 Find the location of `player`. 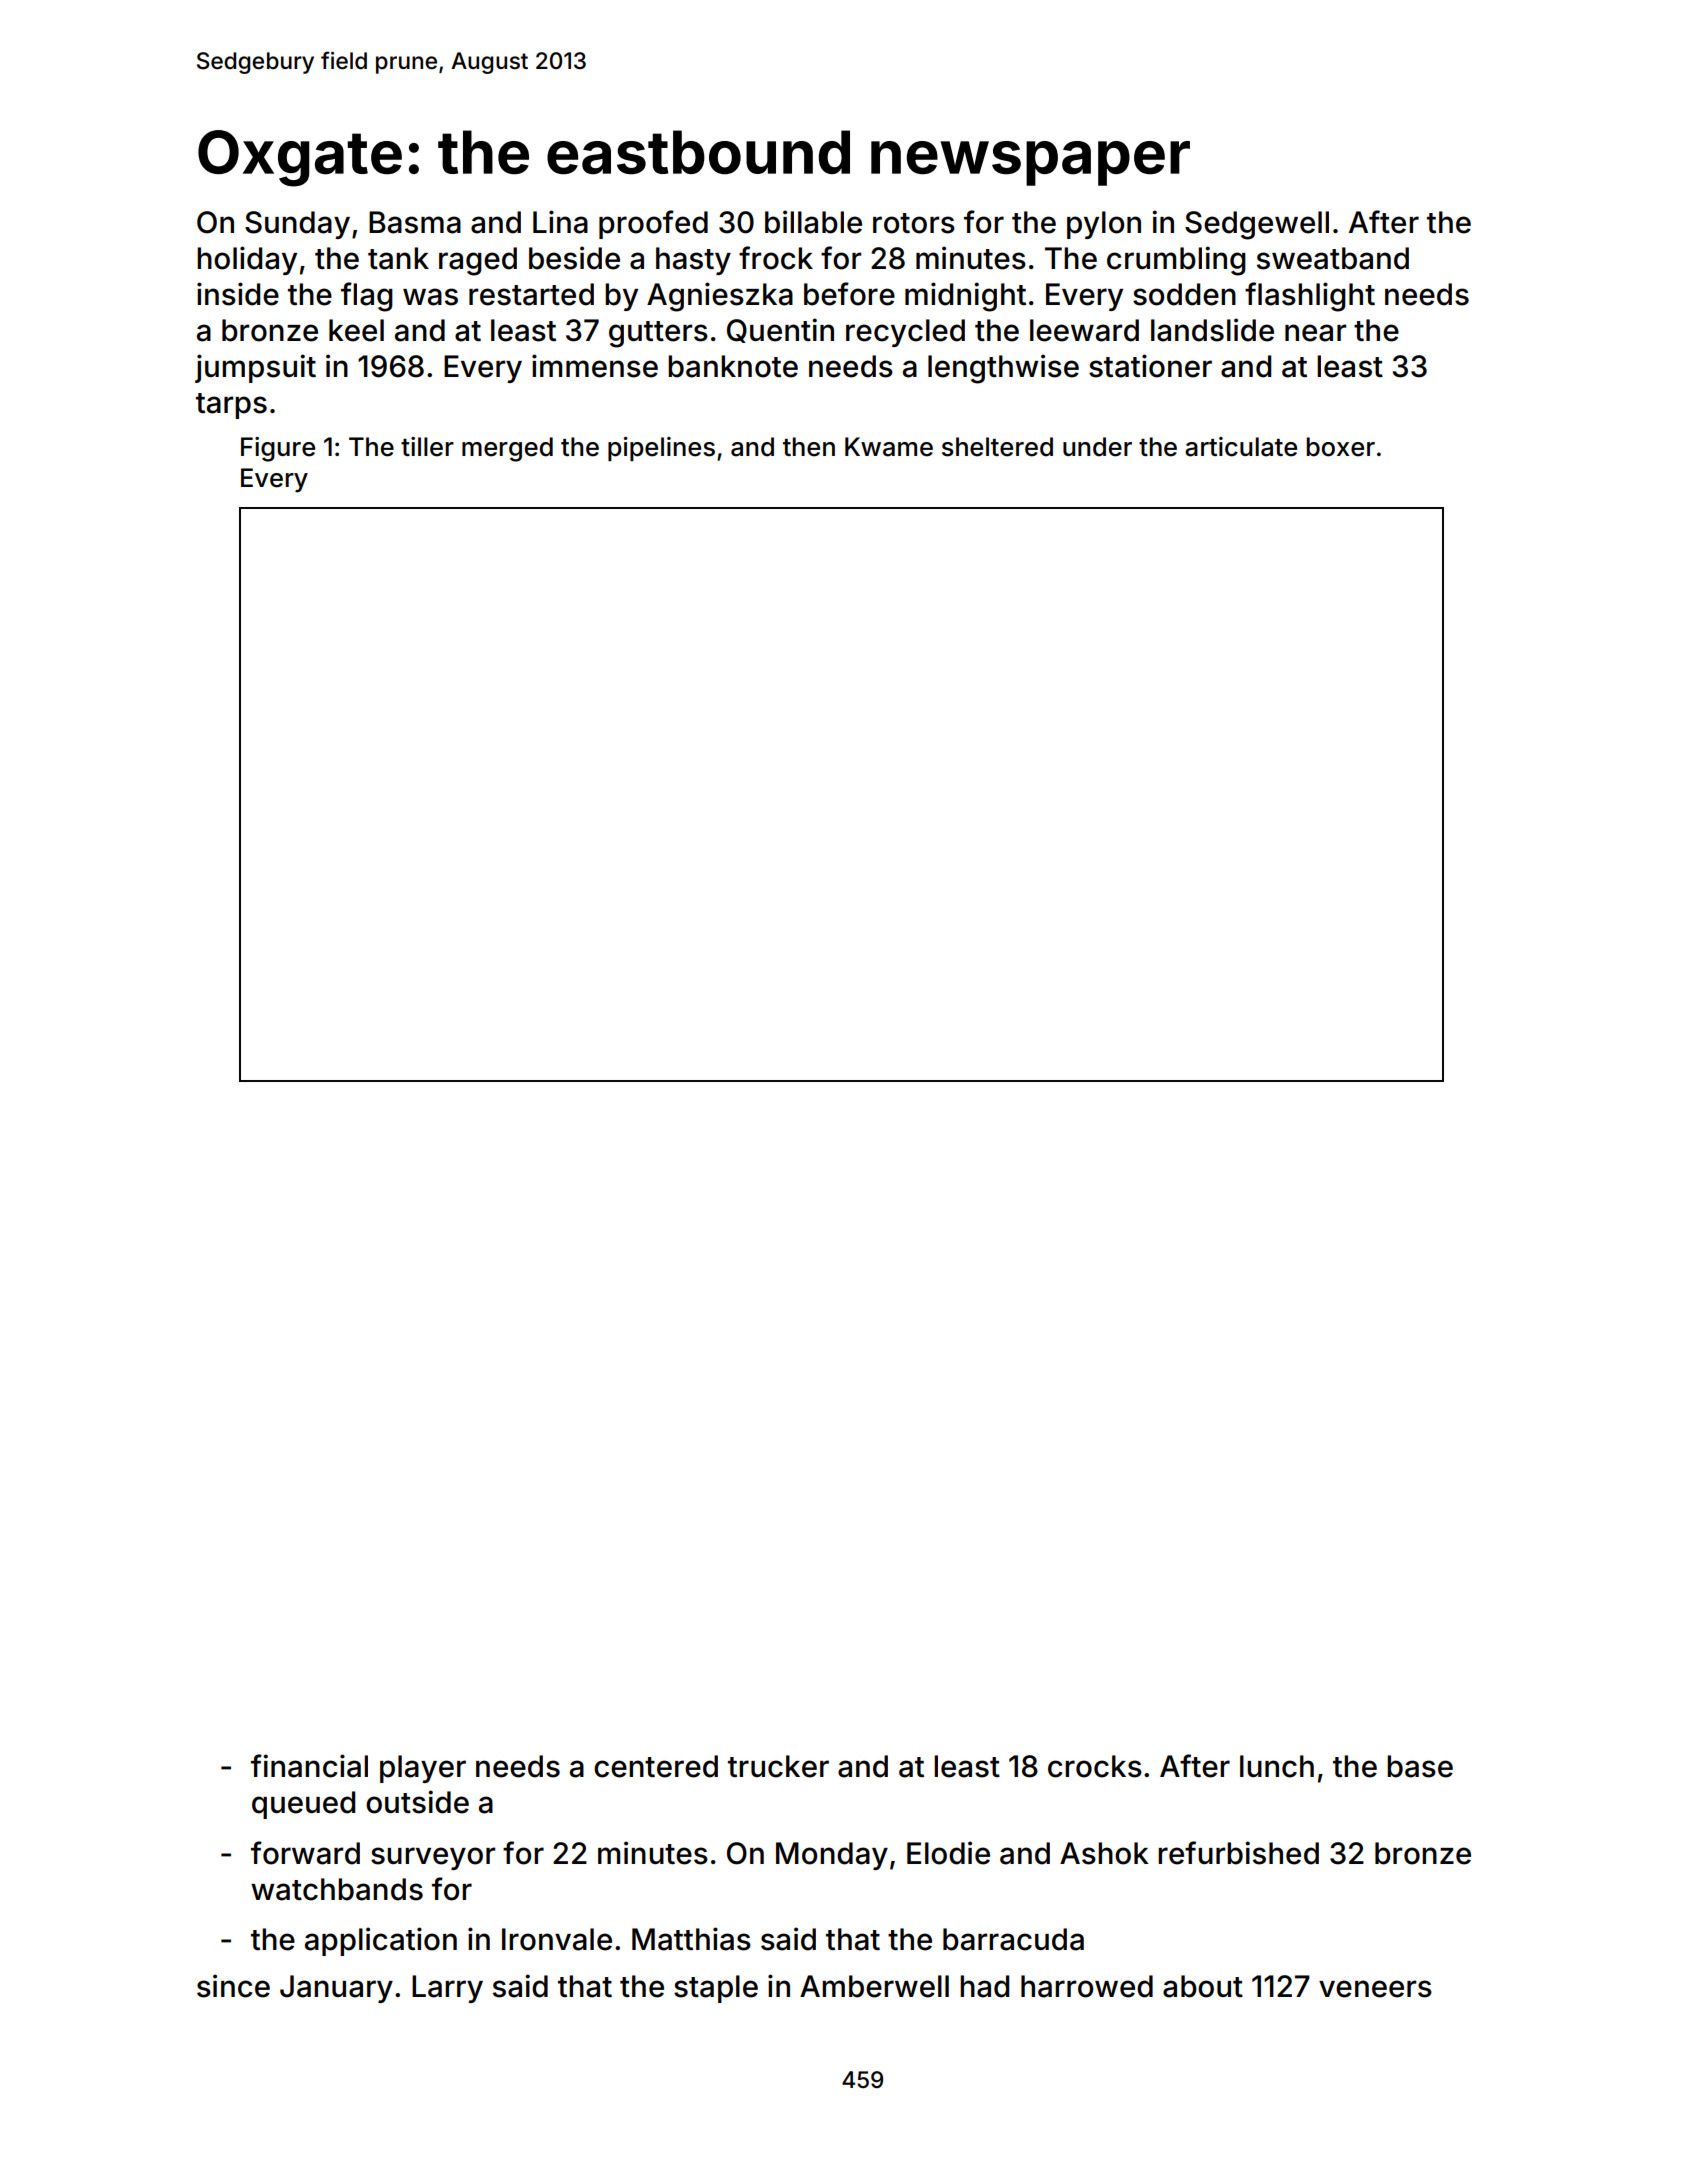

player is located at coordinates (423, 1769).
